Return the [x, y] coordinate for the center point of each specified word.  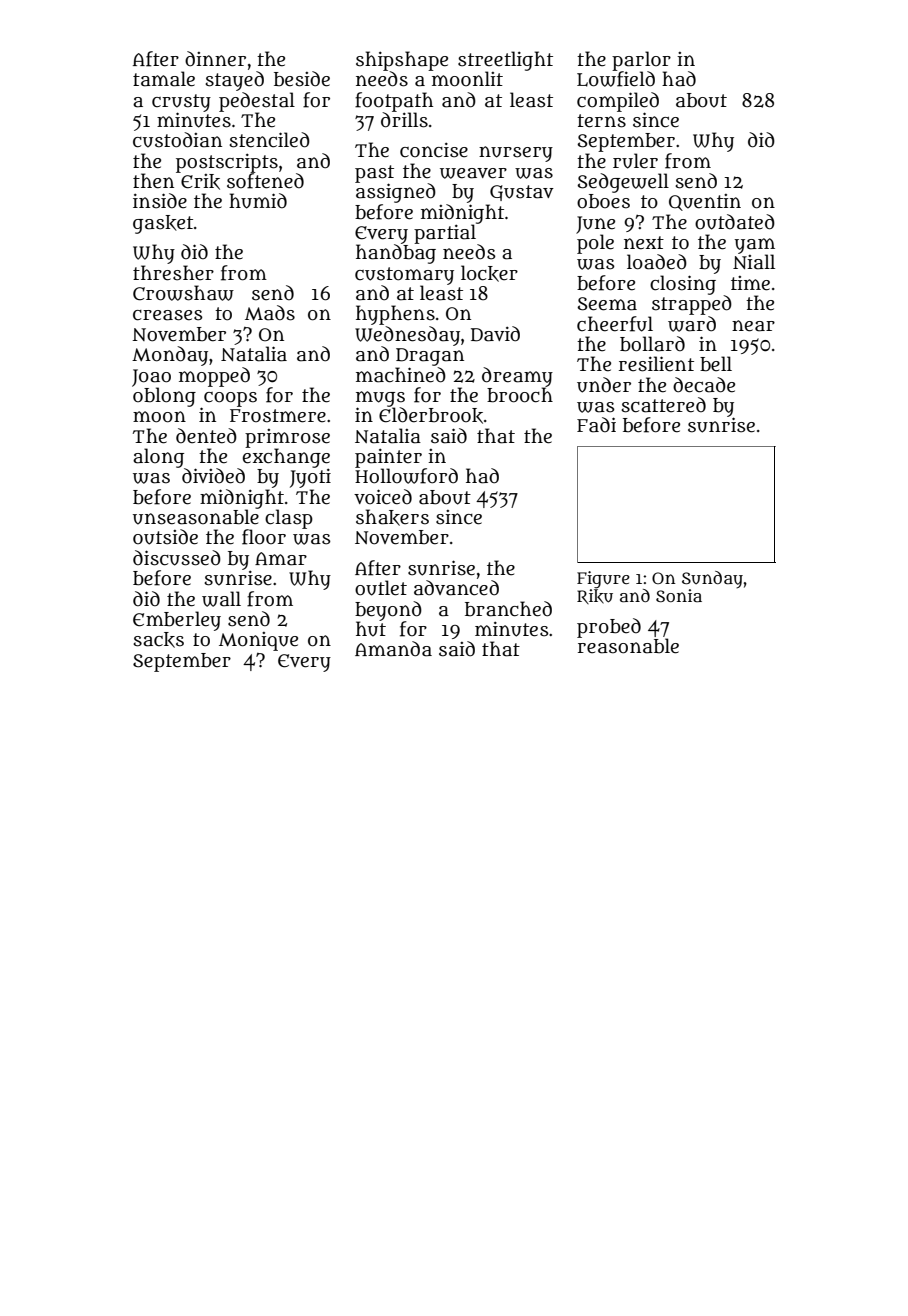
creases [168, 315]
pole [595, 244]
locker [489, 273]
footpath [394, 102]
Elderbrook [431, 415]
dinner [215, 59]
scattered [663, 405]
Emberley [177, 621]
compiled [618, 102]
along [158, 458]
